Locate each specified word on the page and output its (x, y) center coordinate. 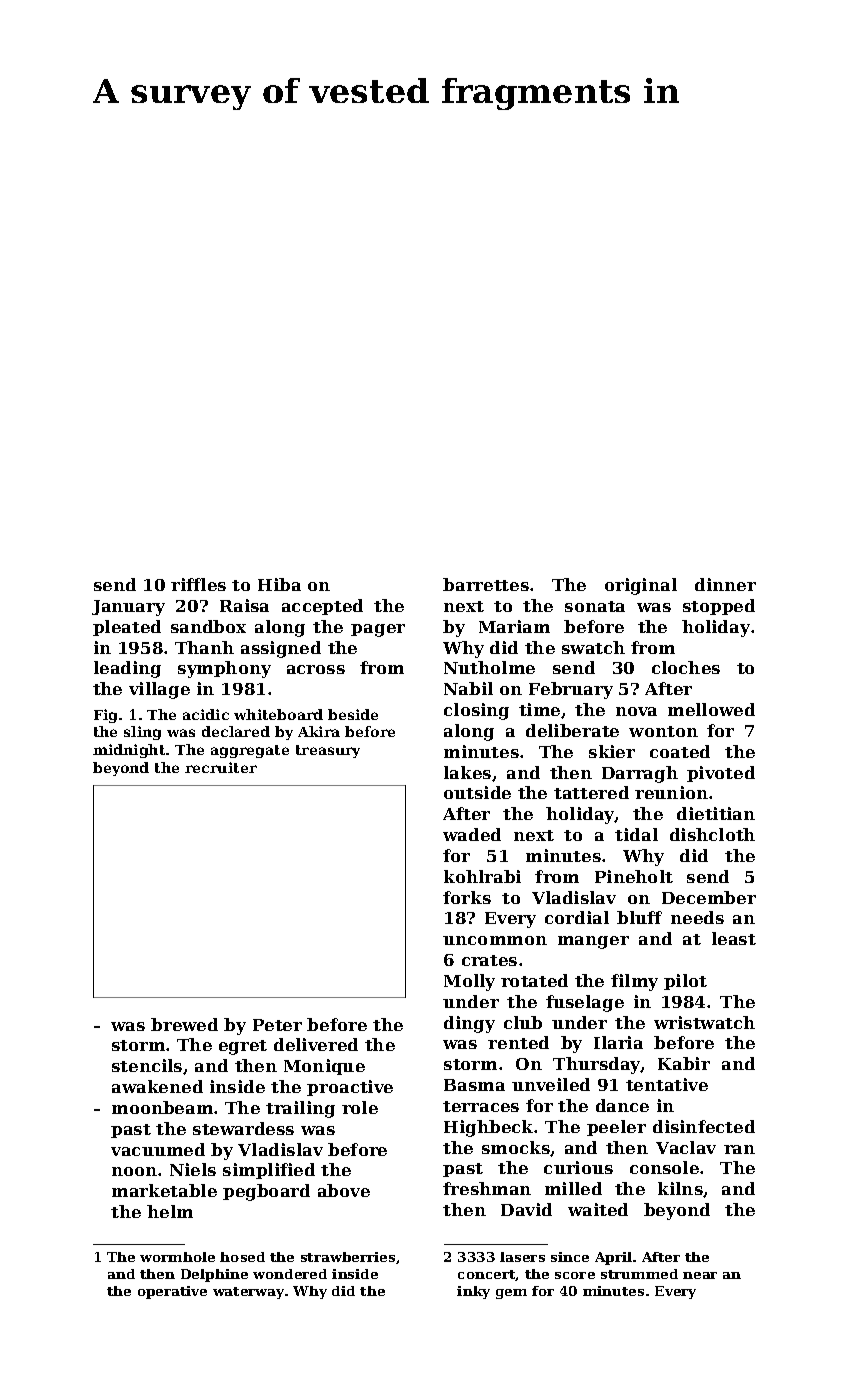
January (128, 608)
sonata (595, 606)
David (526, 1209)
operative (172, 1292)
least (734, 938)
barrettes (486, 584)
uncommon (495, 940)
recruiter (221, 767)
